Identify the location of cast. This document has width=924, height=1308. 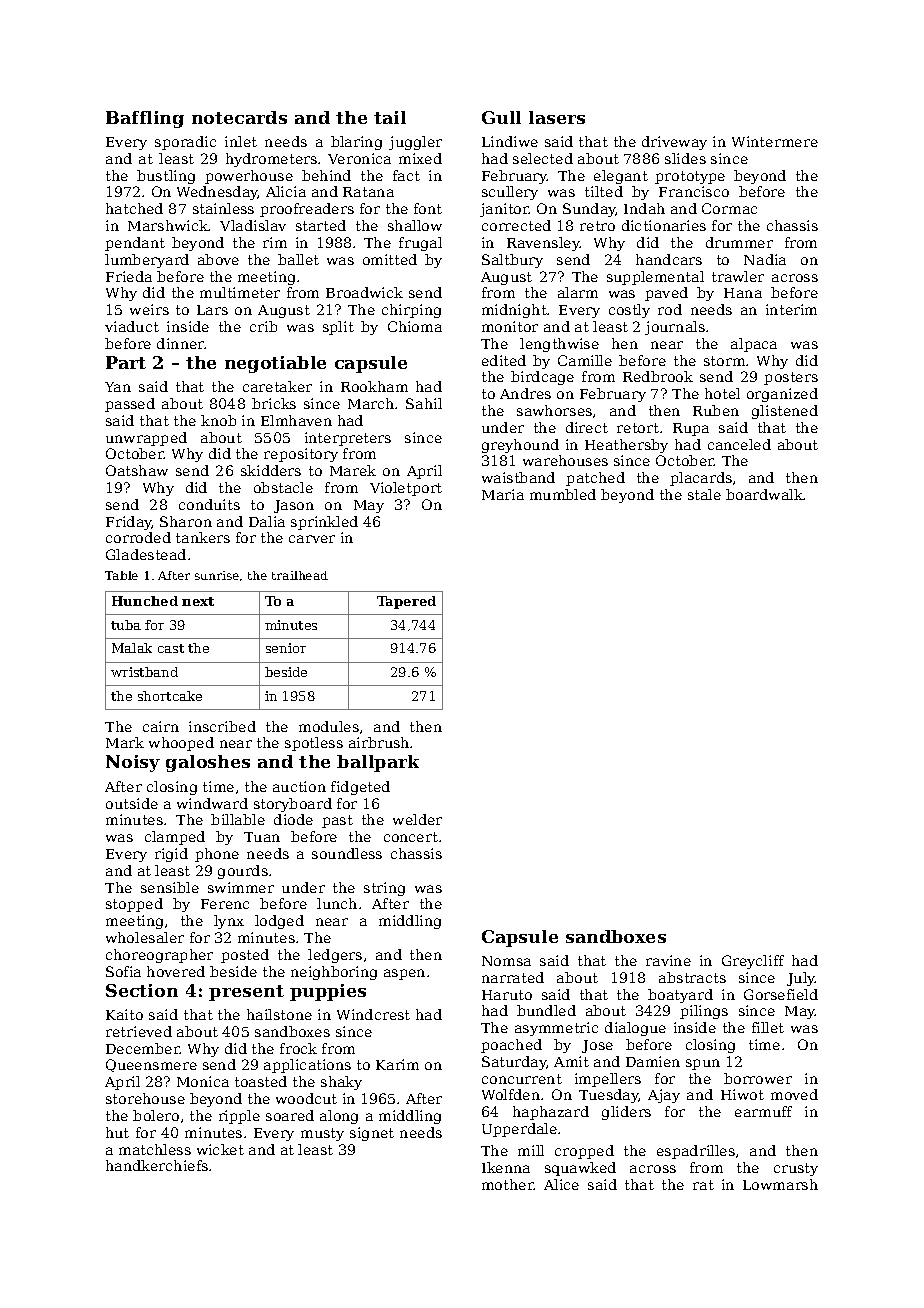
(171, 648).
